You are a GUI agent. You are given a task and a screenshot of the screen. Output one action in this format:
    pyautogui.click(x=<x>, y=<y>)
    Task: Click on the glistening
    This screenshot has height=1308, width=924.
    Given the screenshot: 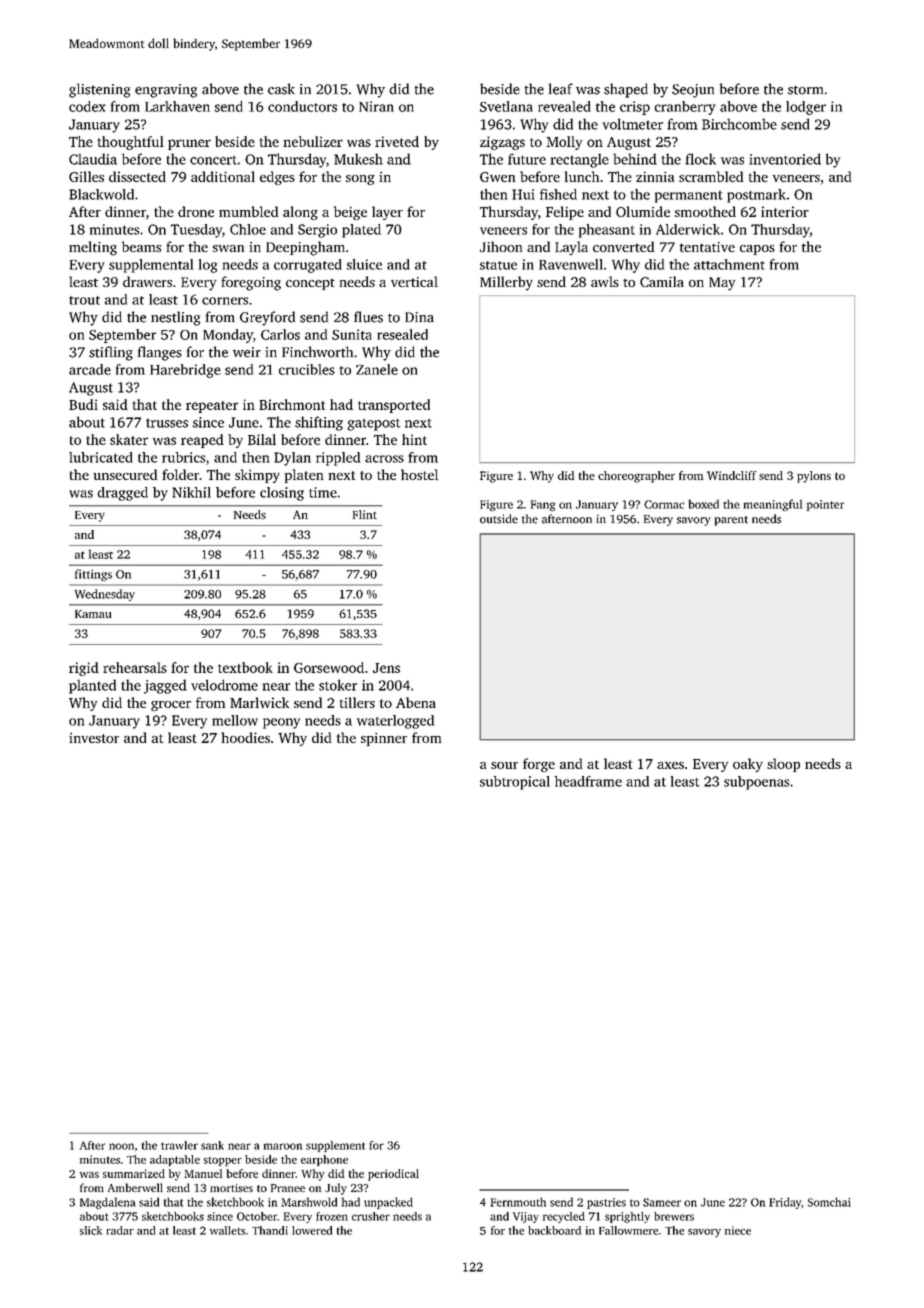 What is the action you would take?
    pyautogui.click(x=99, y=90)
